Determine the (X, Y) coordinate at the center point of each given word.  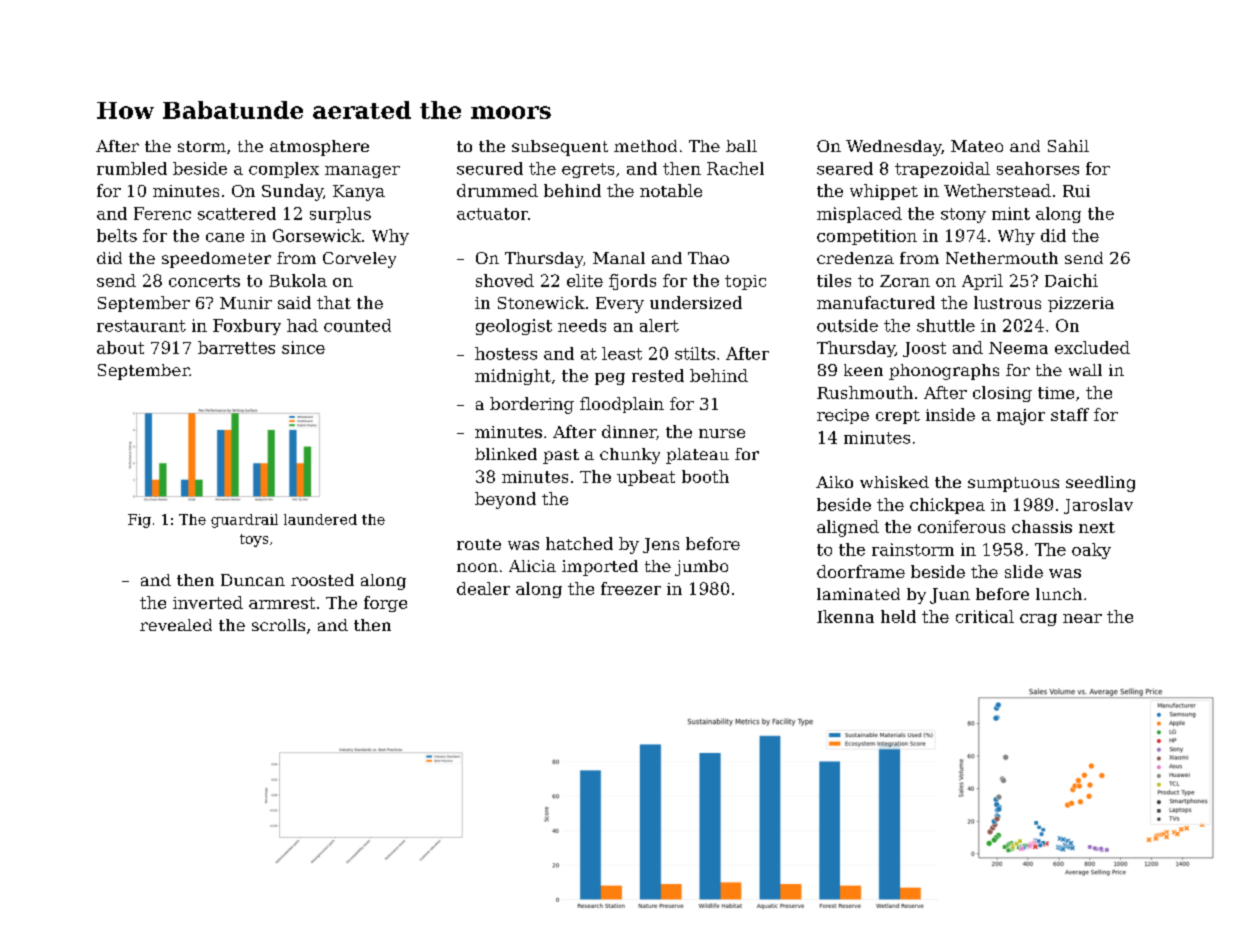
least (622, 353)
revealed (176, 625)
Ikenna (845, 616)
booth (705, 476)
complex (284, 170)
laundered (320, 519)
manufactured (876, 302)
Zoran (905, 281)
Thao (708, 258)
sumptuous (1013, 484)
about (120, 347)
